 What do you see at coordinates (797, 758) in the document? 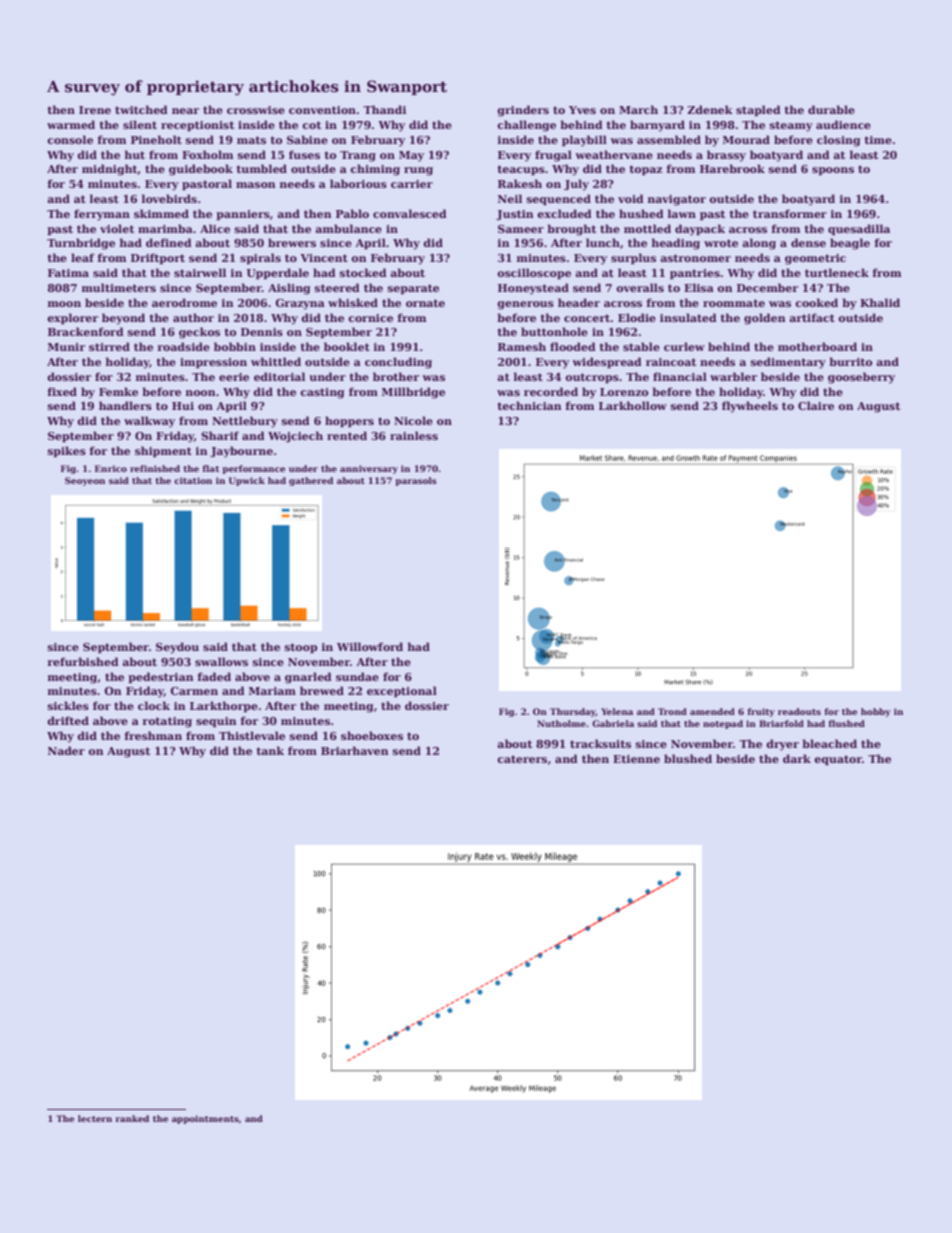
I see `dark` at bounding box center [797, 758].
